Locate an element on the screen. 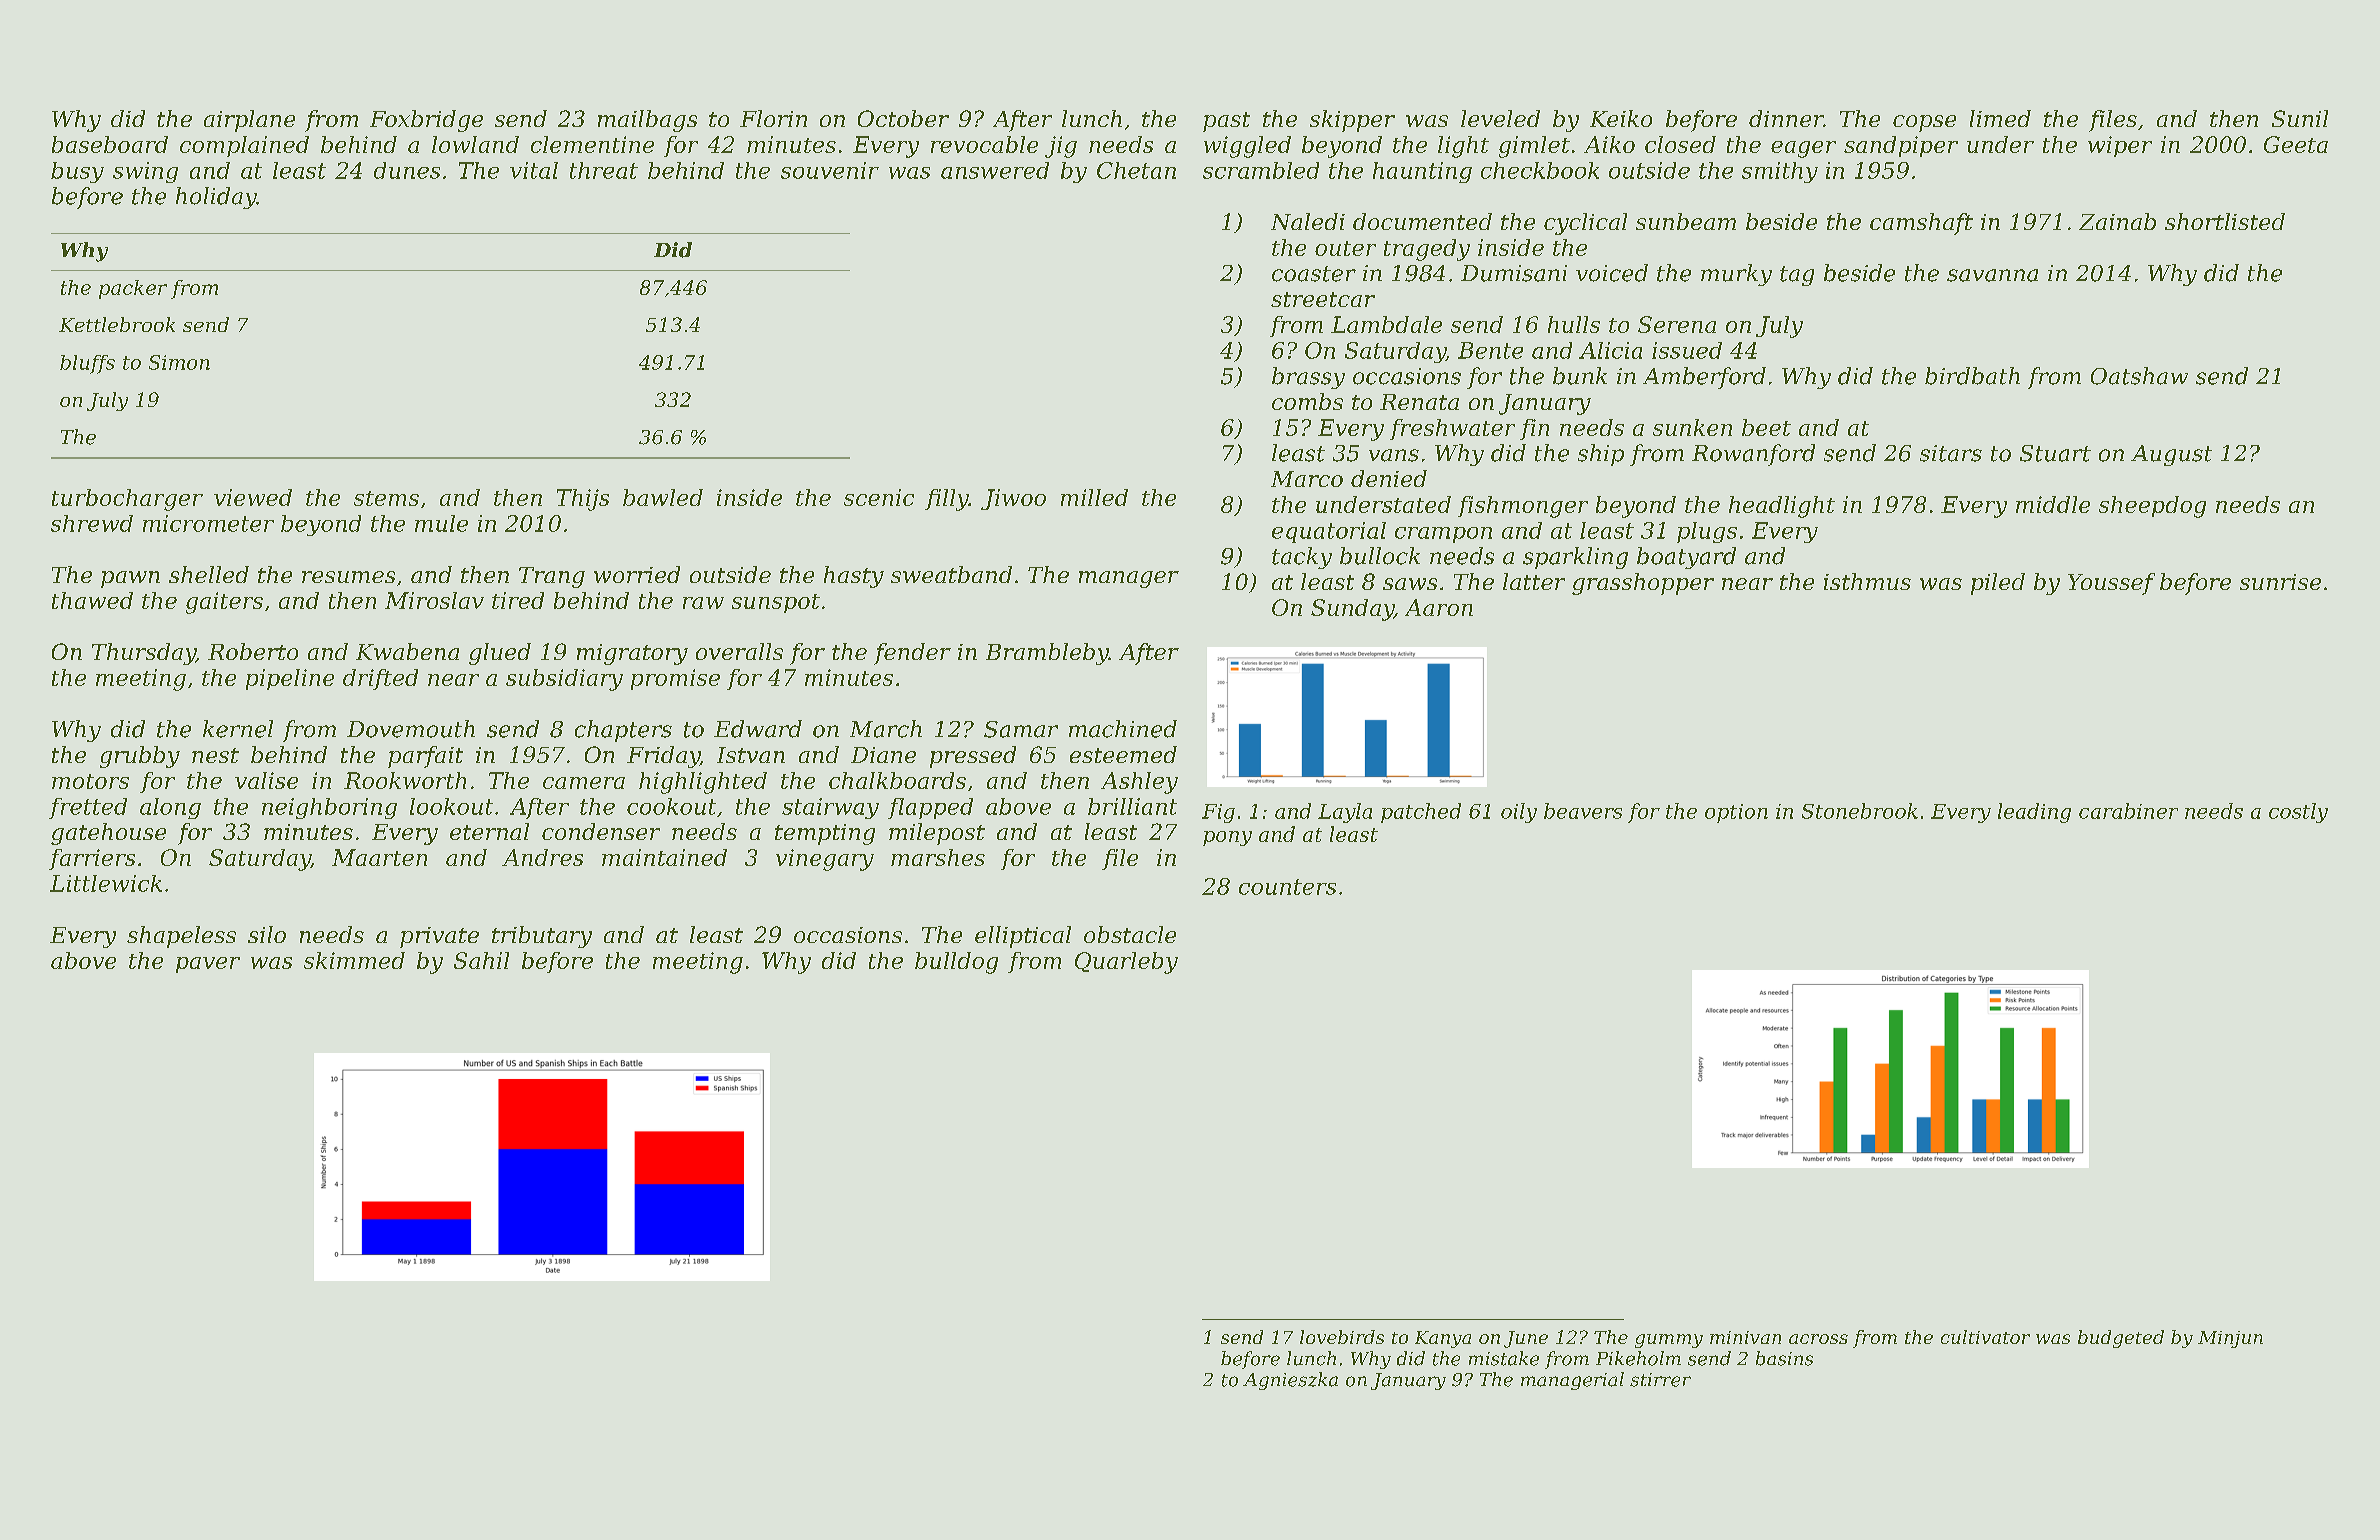 The height and width of the screenshot is (1540, 2380). Minjun is located at coordinates (2230, 1339).
